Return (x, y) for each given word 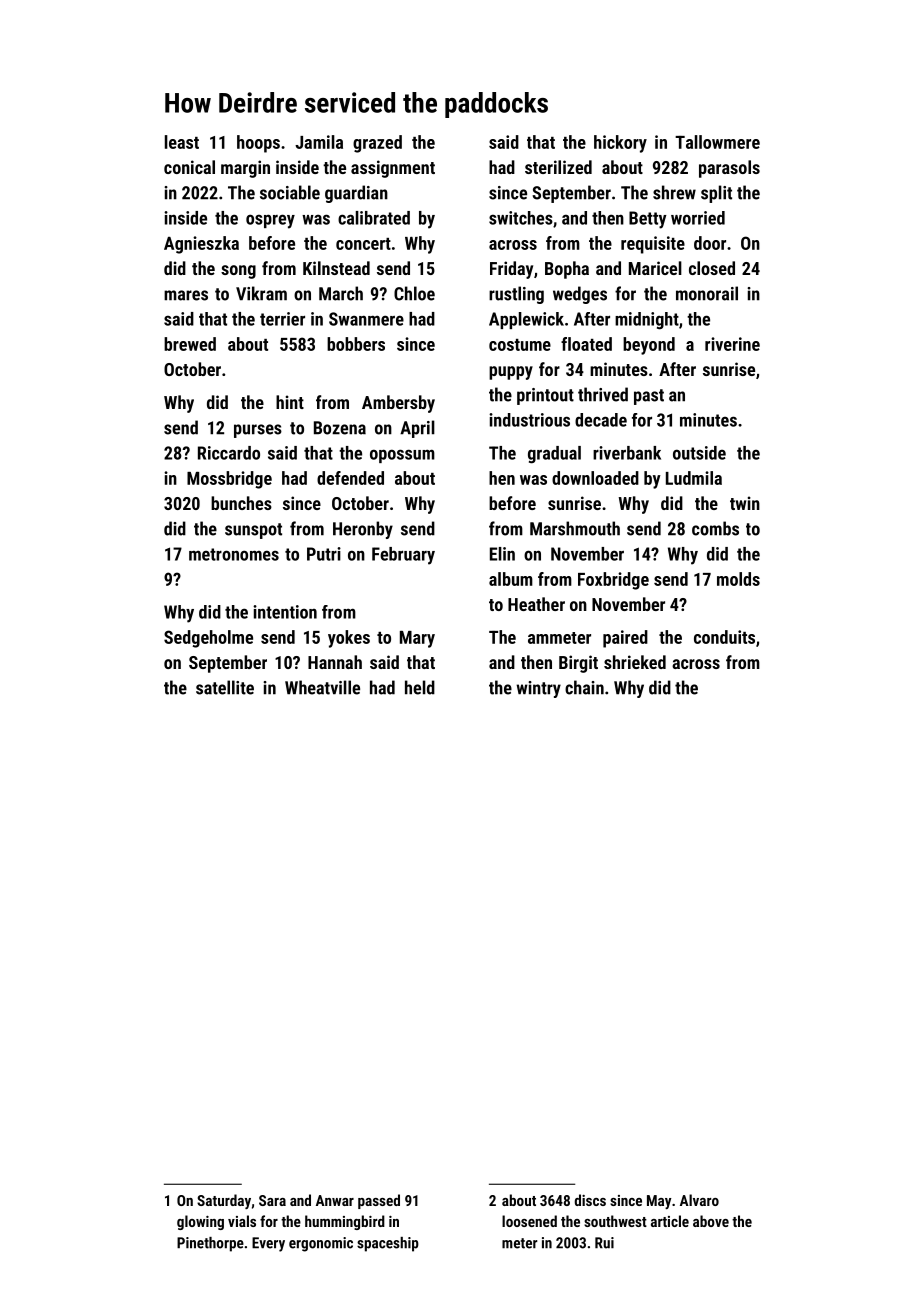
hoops (258, 144)
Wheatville (322, 687)
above (711, 1221)
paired (625, 639)
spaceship (388, 1244)
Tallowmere (717, 142)
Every (268, 1244)
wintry (538, 689)
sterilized (558, 167)
